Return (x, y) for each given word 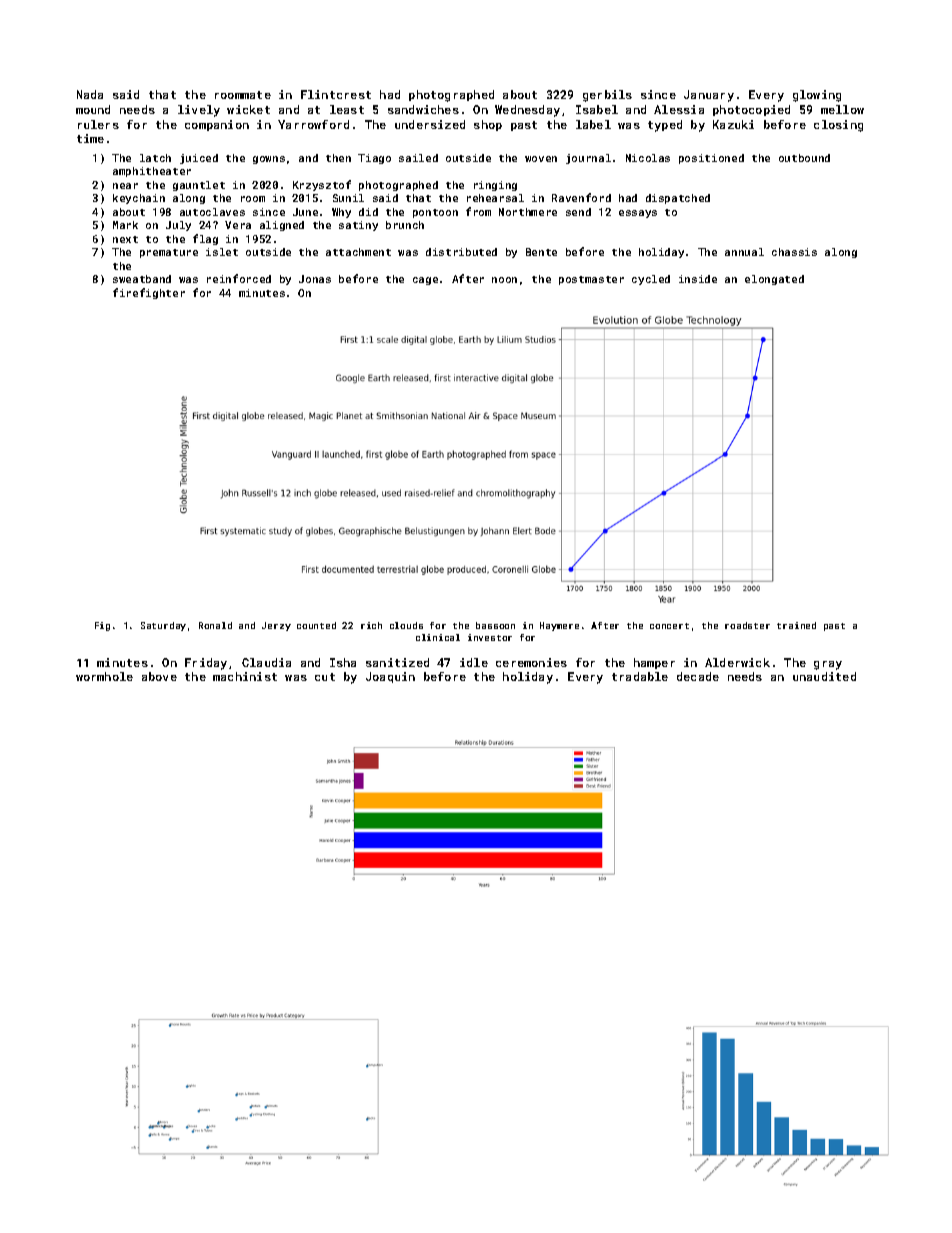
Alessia (679, 109)
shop (488, 125)
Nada (90, 94)
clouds (406, 625)
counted (316, 625)
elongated (774, 280)
